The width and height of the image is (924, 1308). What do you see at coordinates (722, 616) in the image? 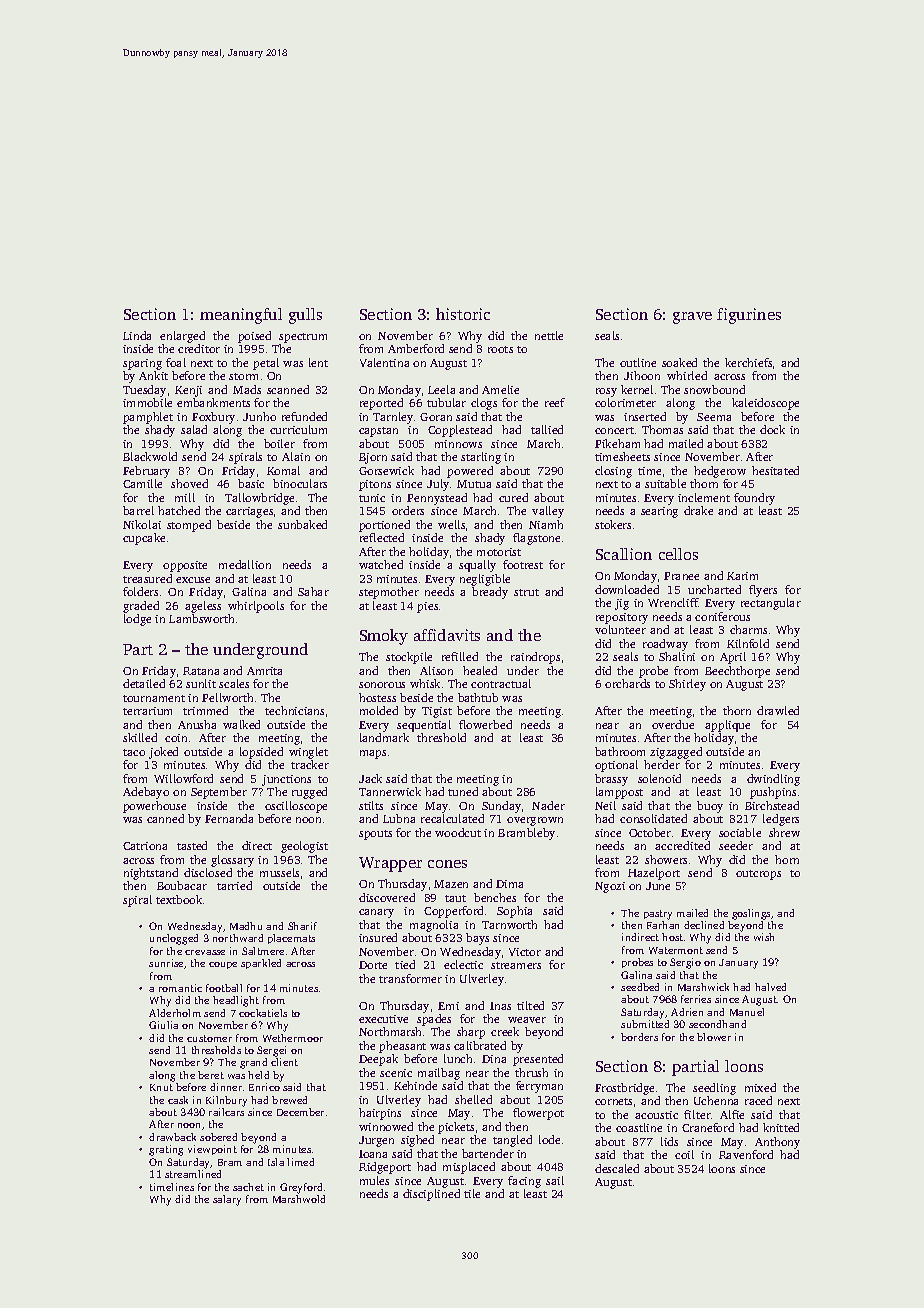
I see `coniferous` at bounding box center [722, 616].
